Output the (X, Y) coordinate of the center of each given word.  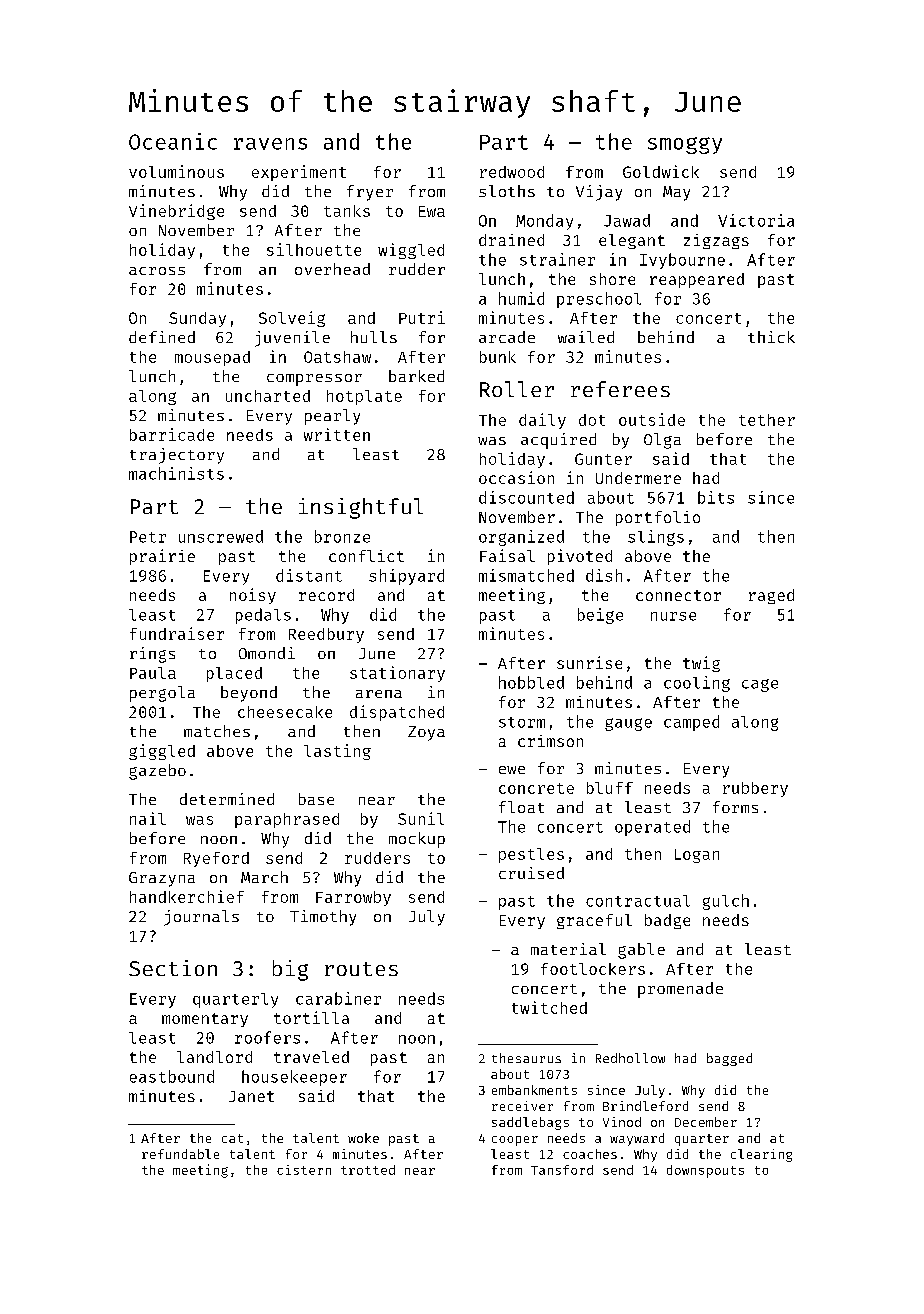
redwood (512, 172)
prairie (162, 557)
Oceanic (173, 141)
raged (771, 596)
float (521, 807)
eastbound (172, 1076)
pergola (162, 694)
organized (521, 538)
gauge (628, 724)
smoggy (685, 145)
